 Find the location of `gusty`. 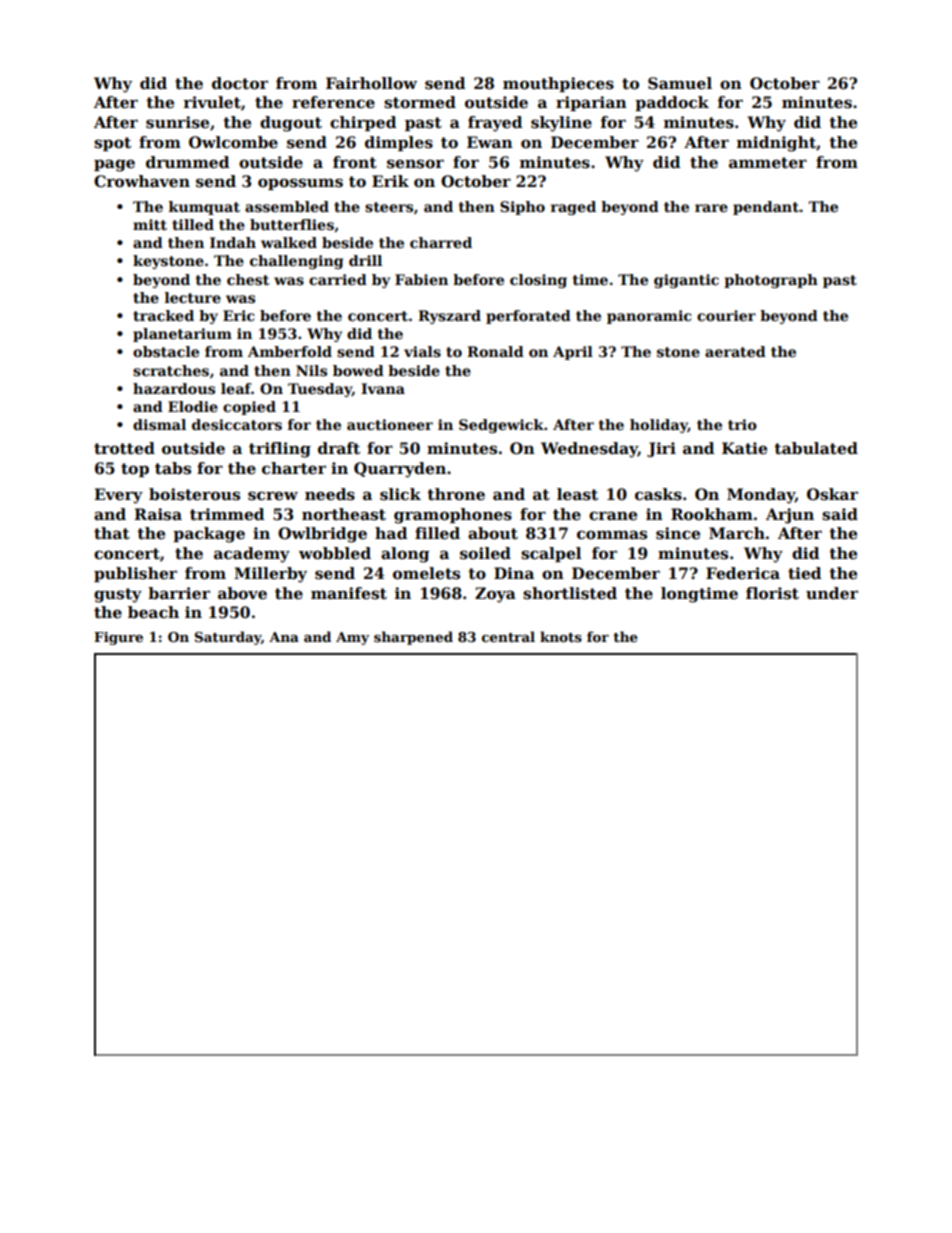

gusty is located at coordinates (118, 595).
